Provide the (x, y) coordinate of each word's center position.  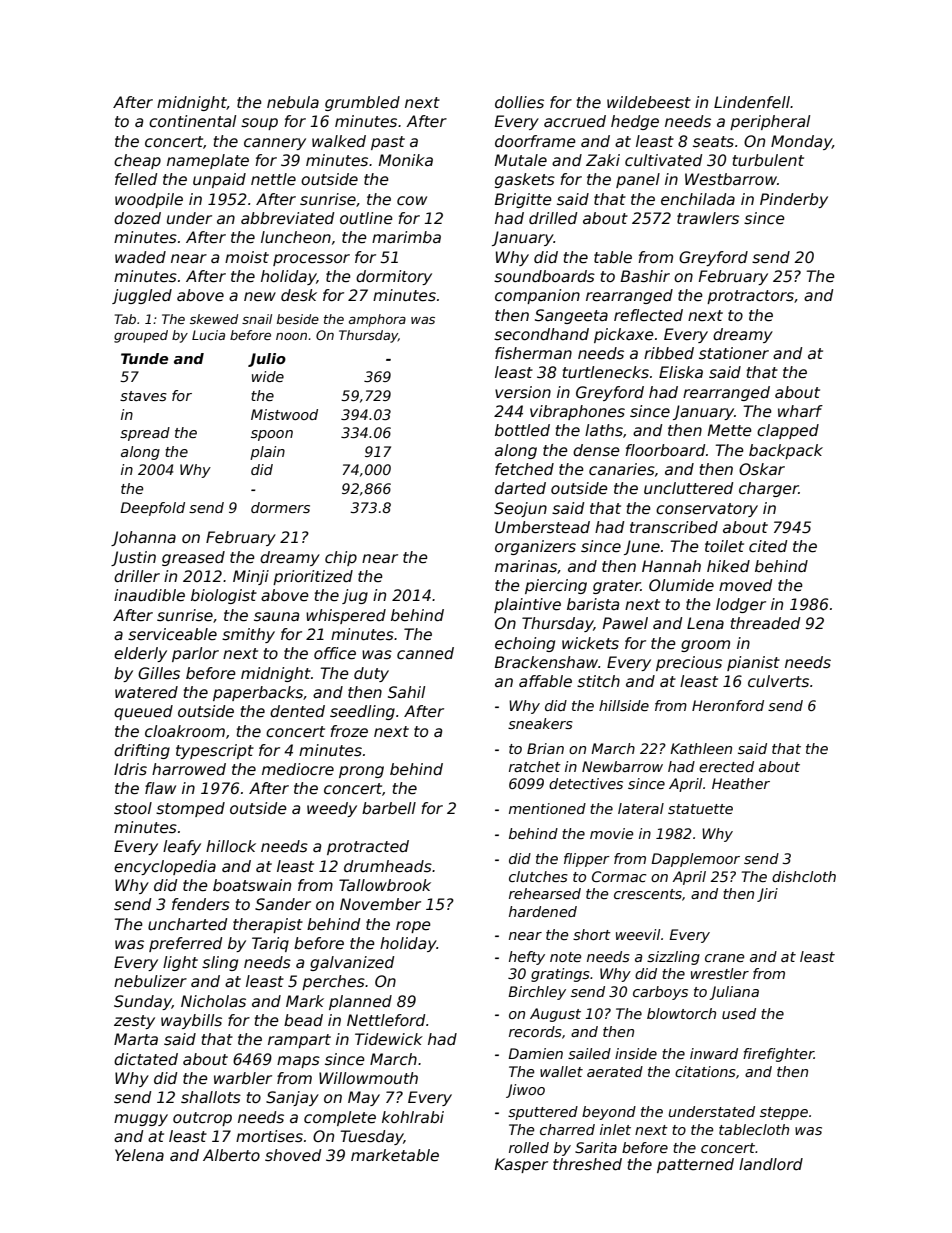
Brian (545, 748)
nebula (293, 102)
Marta (136, 1039)
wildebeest (649, 102)
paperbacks (258, 693)
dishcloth (804, 876)
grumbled (362, 103)
